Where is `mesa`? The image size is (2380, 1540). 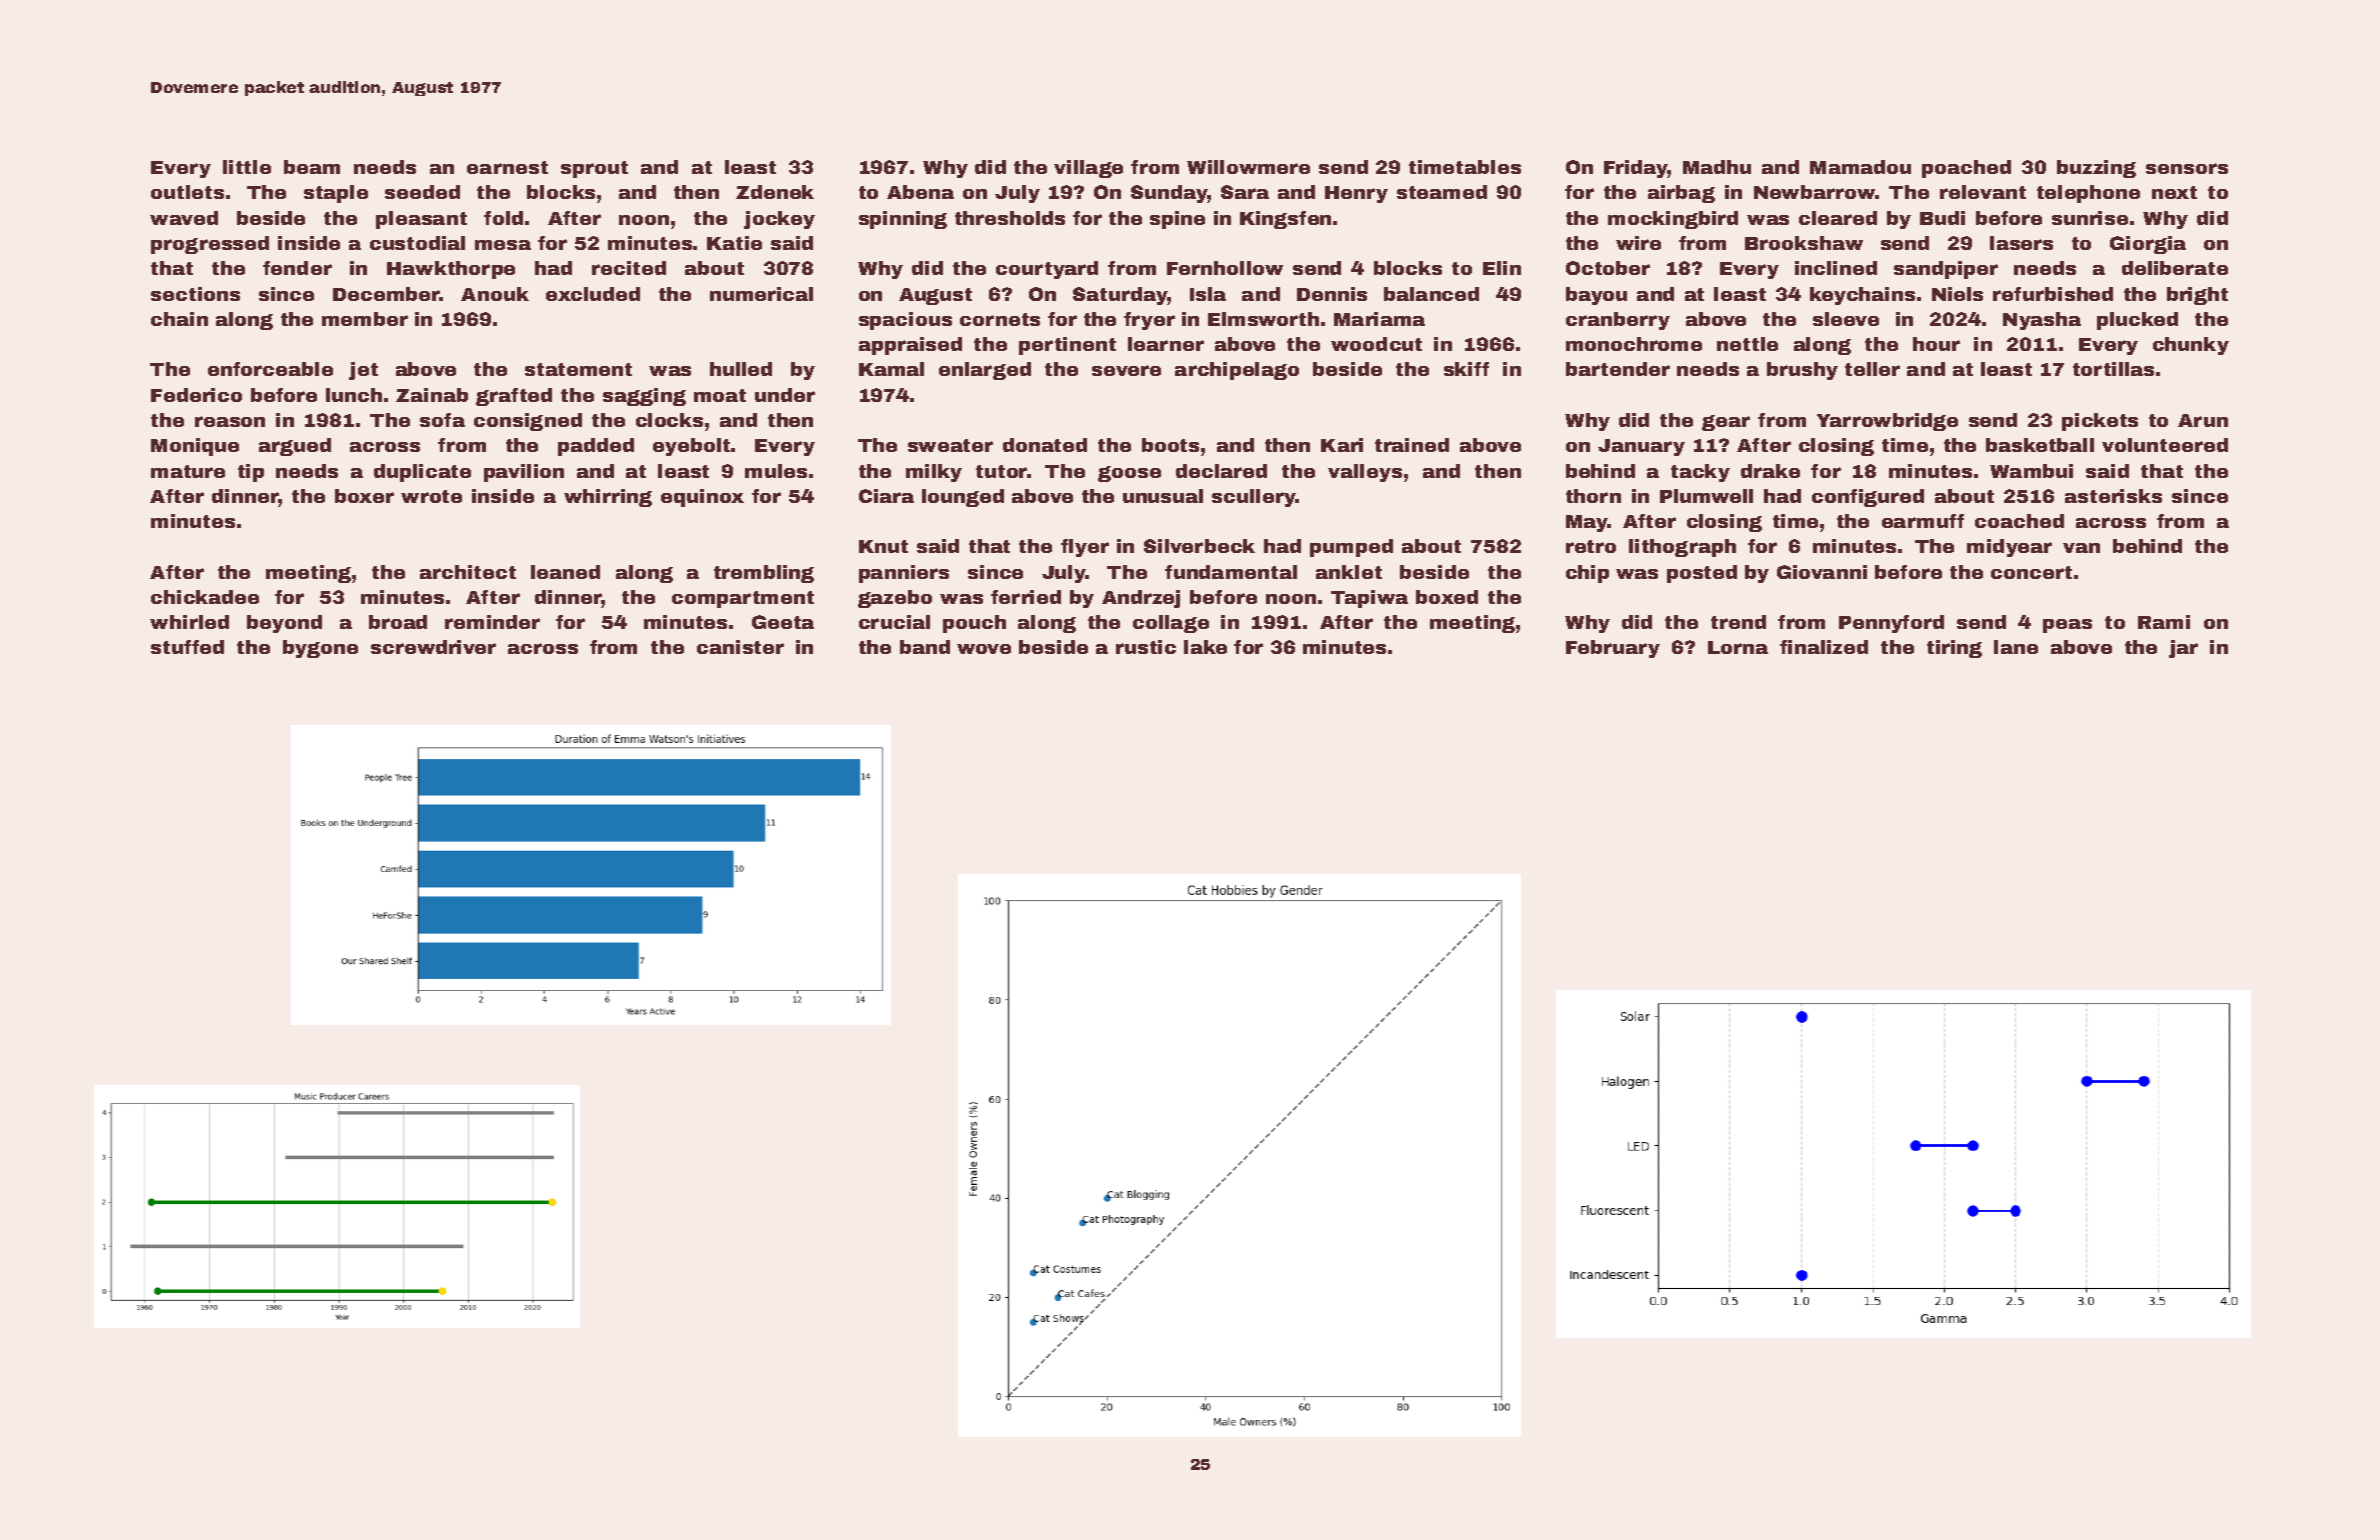
mesa is located at coordinates (503, 245).
